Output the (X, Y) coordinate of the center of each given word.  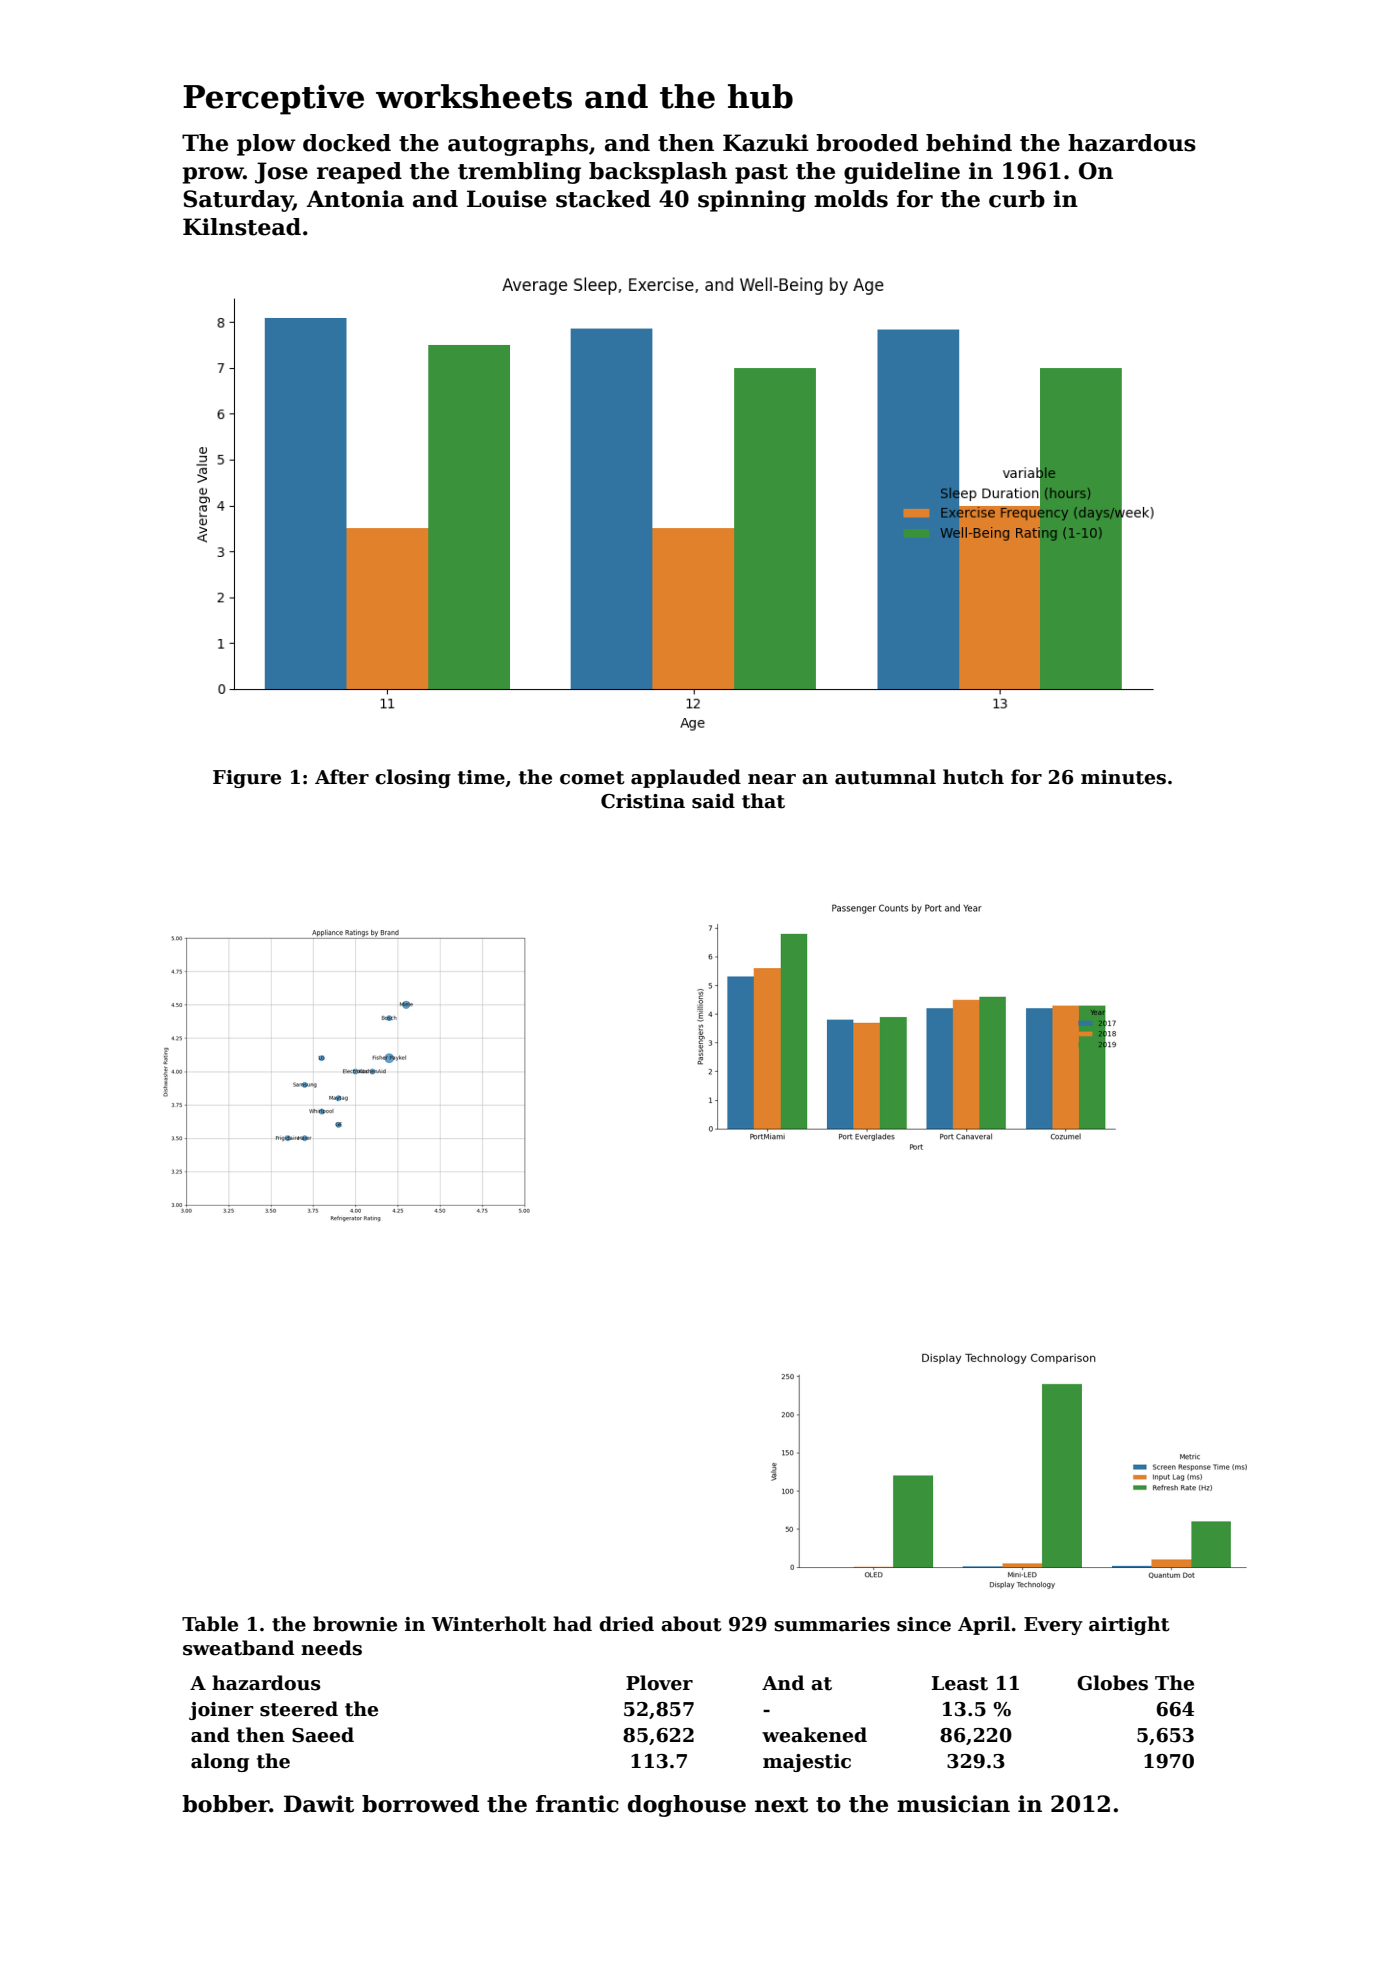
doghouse (687, 1806)
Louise (507, 199)
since (924, 1624)
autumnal (885, 777)
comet (592, 778)
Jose (281, 173)
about (691, 1624)
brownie (355, 1624)
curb (1017, 199)
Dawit (319, 1804)
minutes (1123, 777)
